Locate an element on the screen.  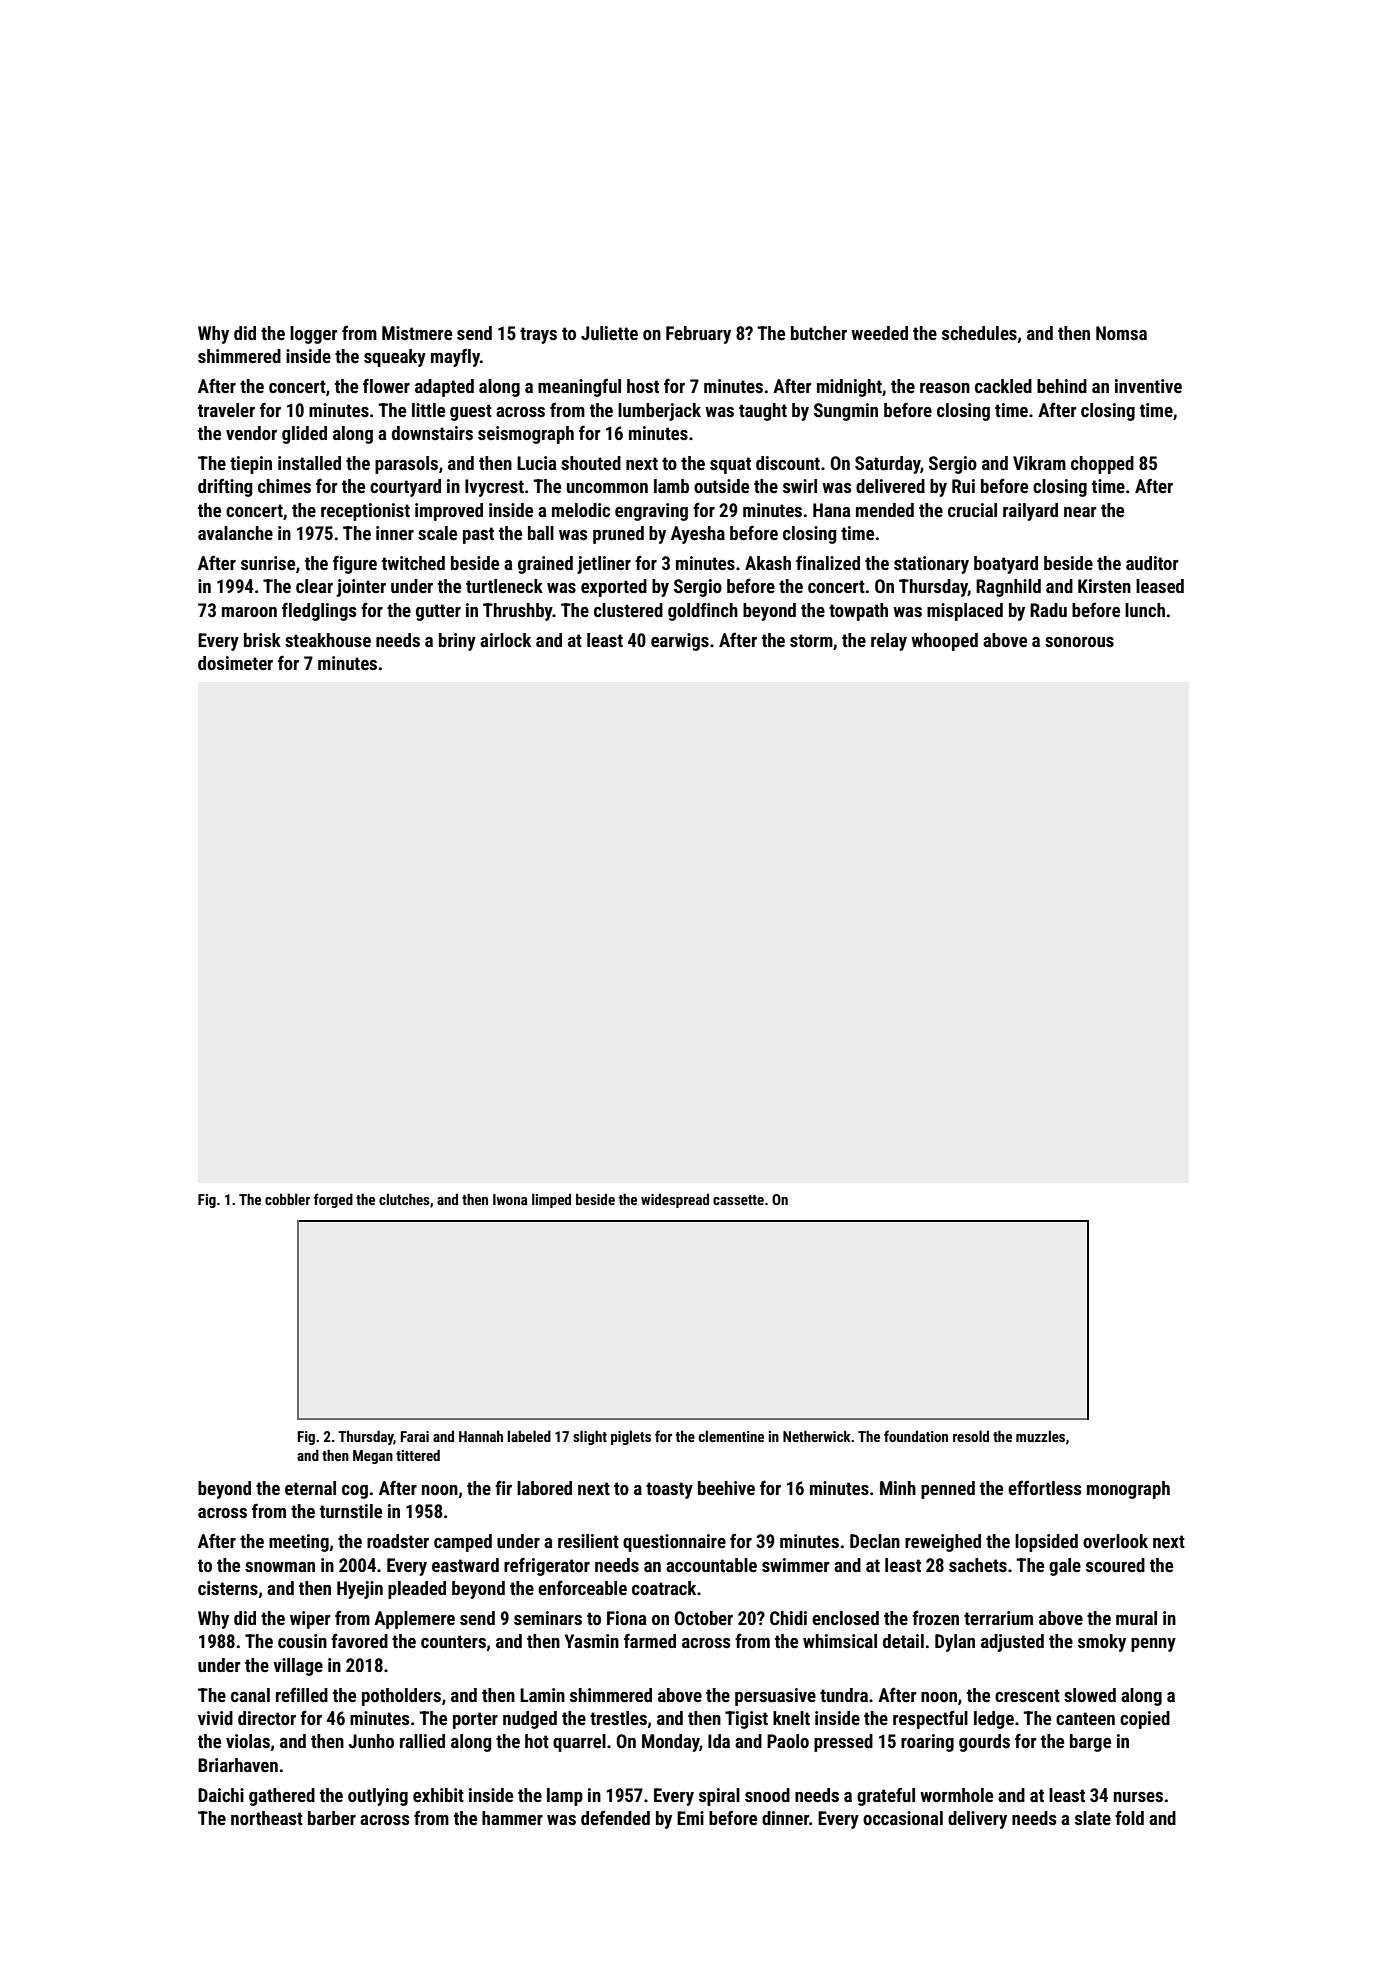
enforceable is located at coordinates (582, 1587).
